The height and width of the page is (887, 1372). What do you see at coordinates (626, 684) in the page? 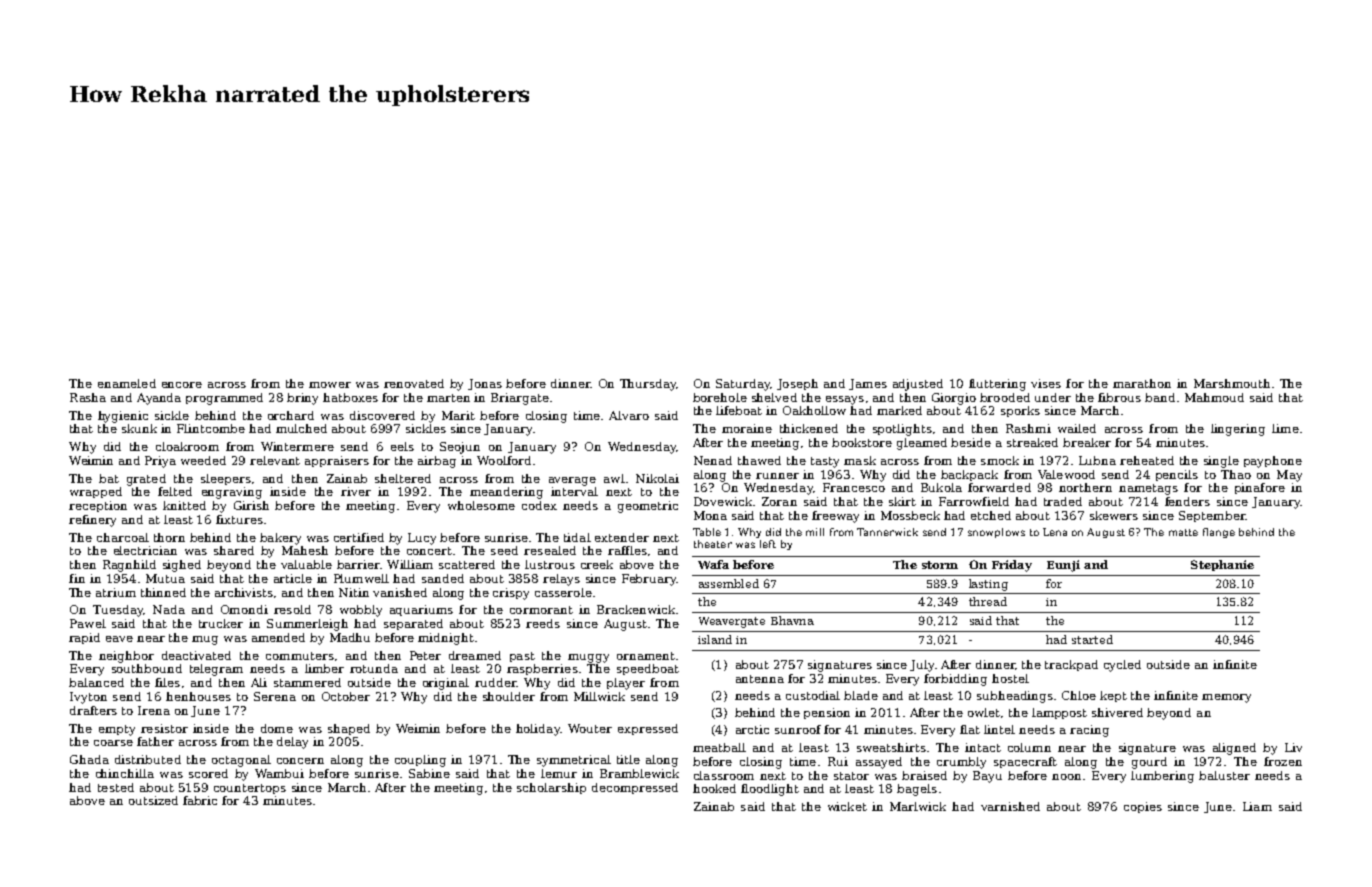
I see `player` at bounding box center [626, 684].
